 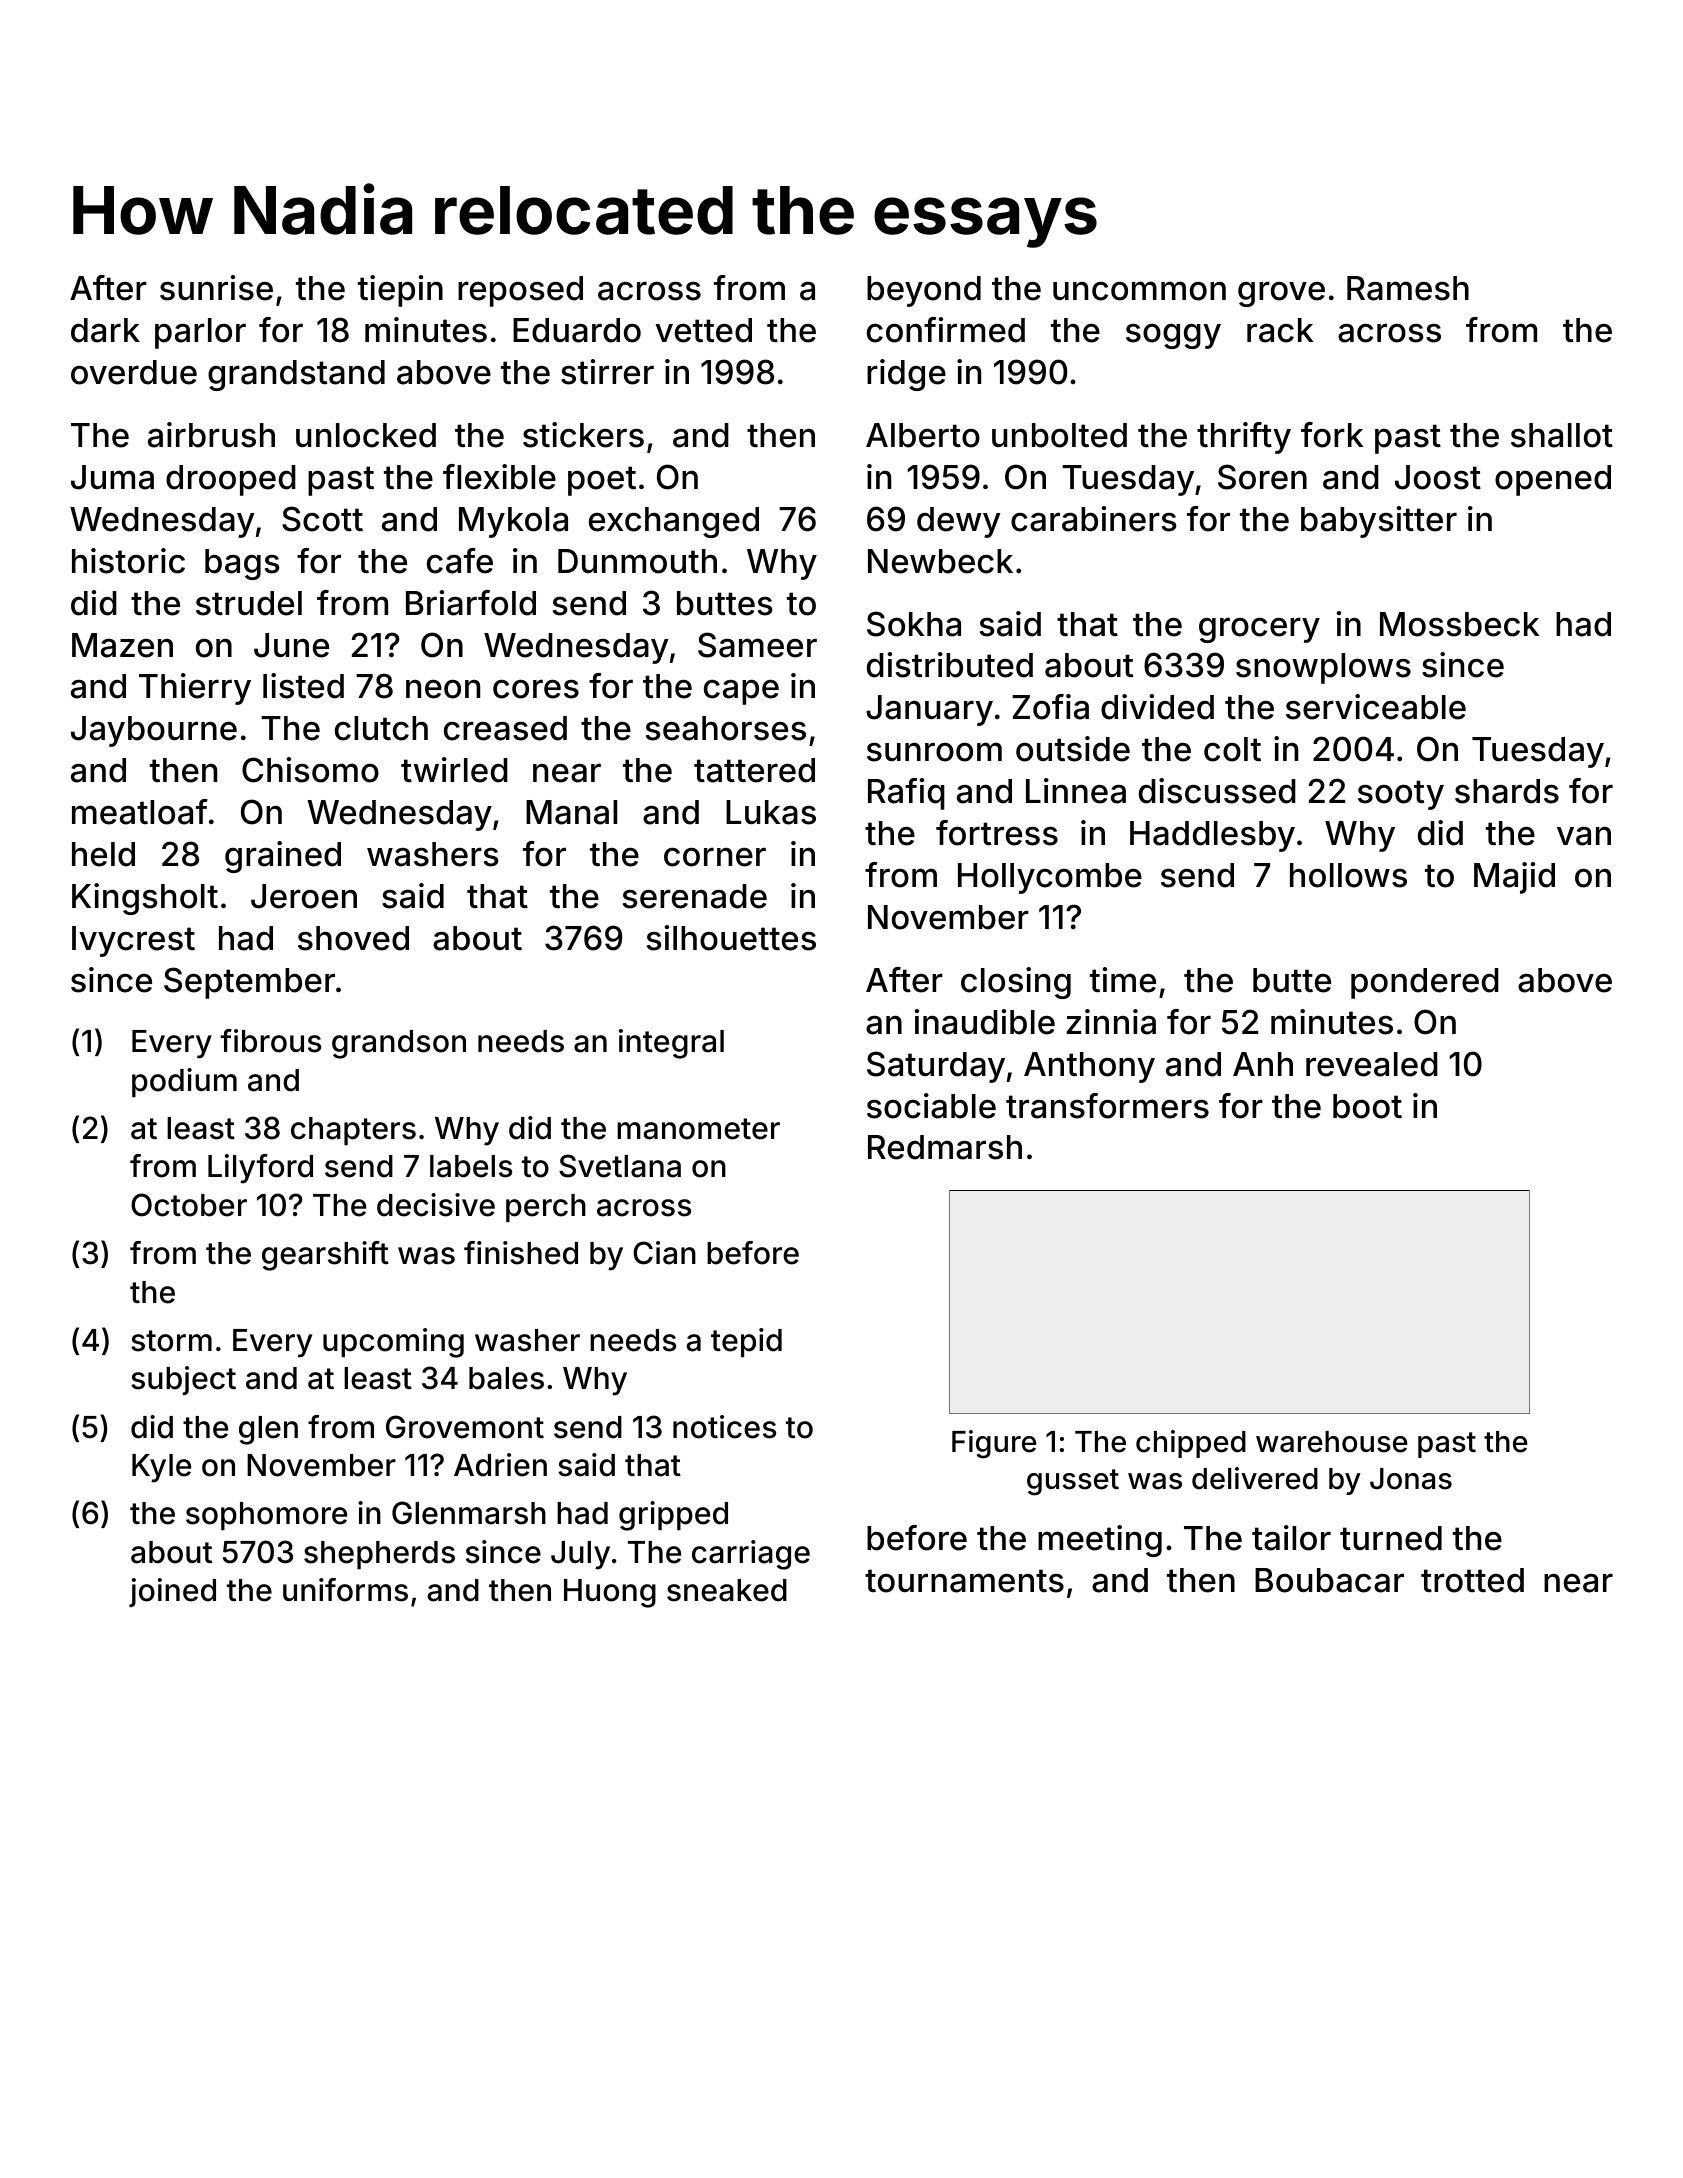 I want to click on grocery, so click(x=1259, y=630).
